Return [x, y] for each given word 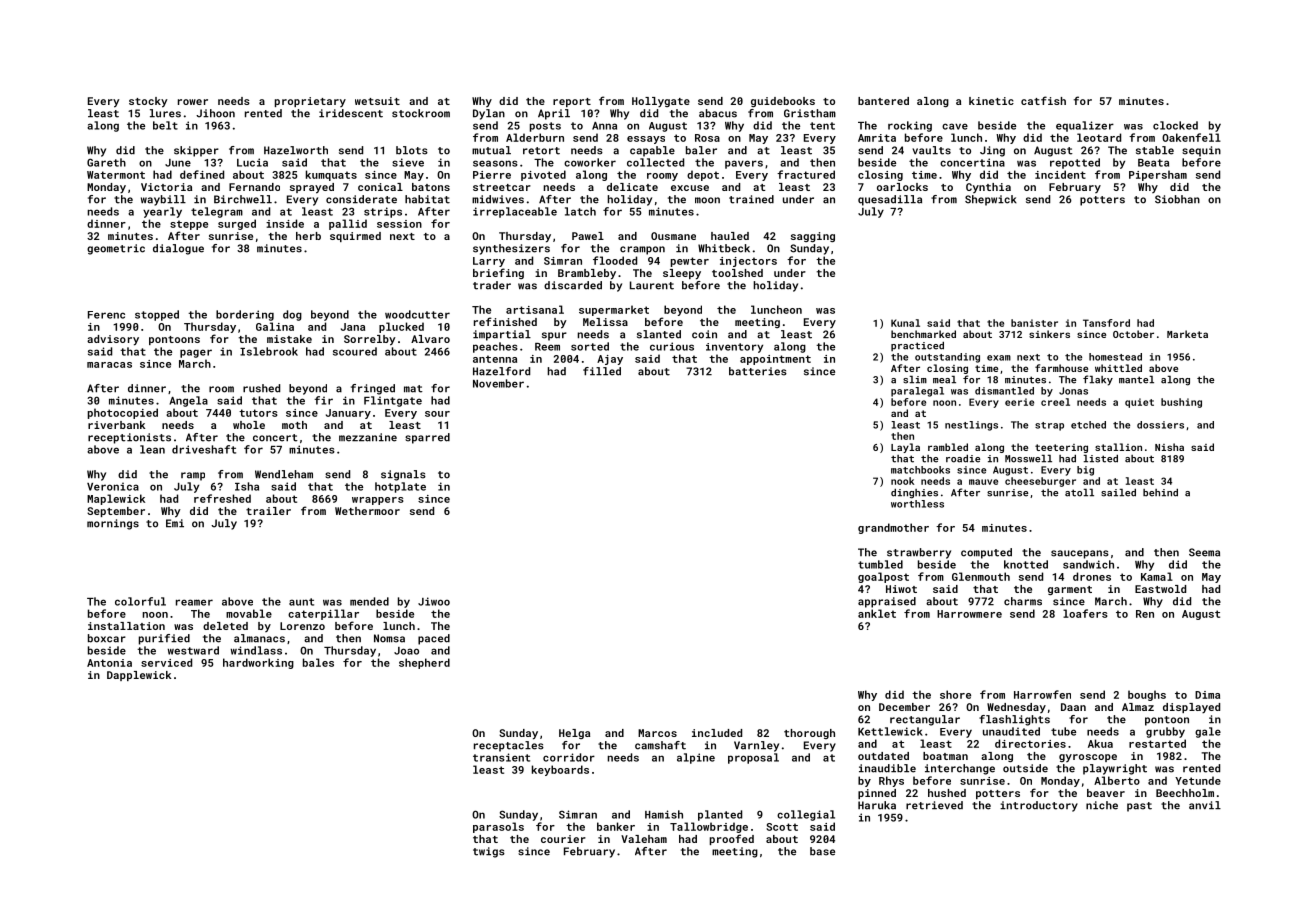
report [572, 102]
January [348, 414]
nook [902, 481]
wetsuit [377, 101]
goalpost [883, 577]
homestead [1115, 357]
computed [986, 553]
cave [955, 126]
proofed [732, 839]
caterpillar [323, 614]
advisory [113, 340]
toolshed [737, 273]
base [822, 851]
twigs [489, 852]
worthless [917, 504]
